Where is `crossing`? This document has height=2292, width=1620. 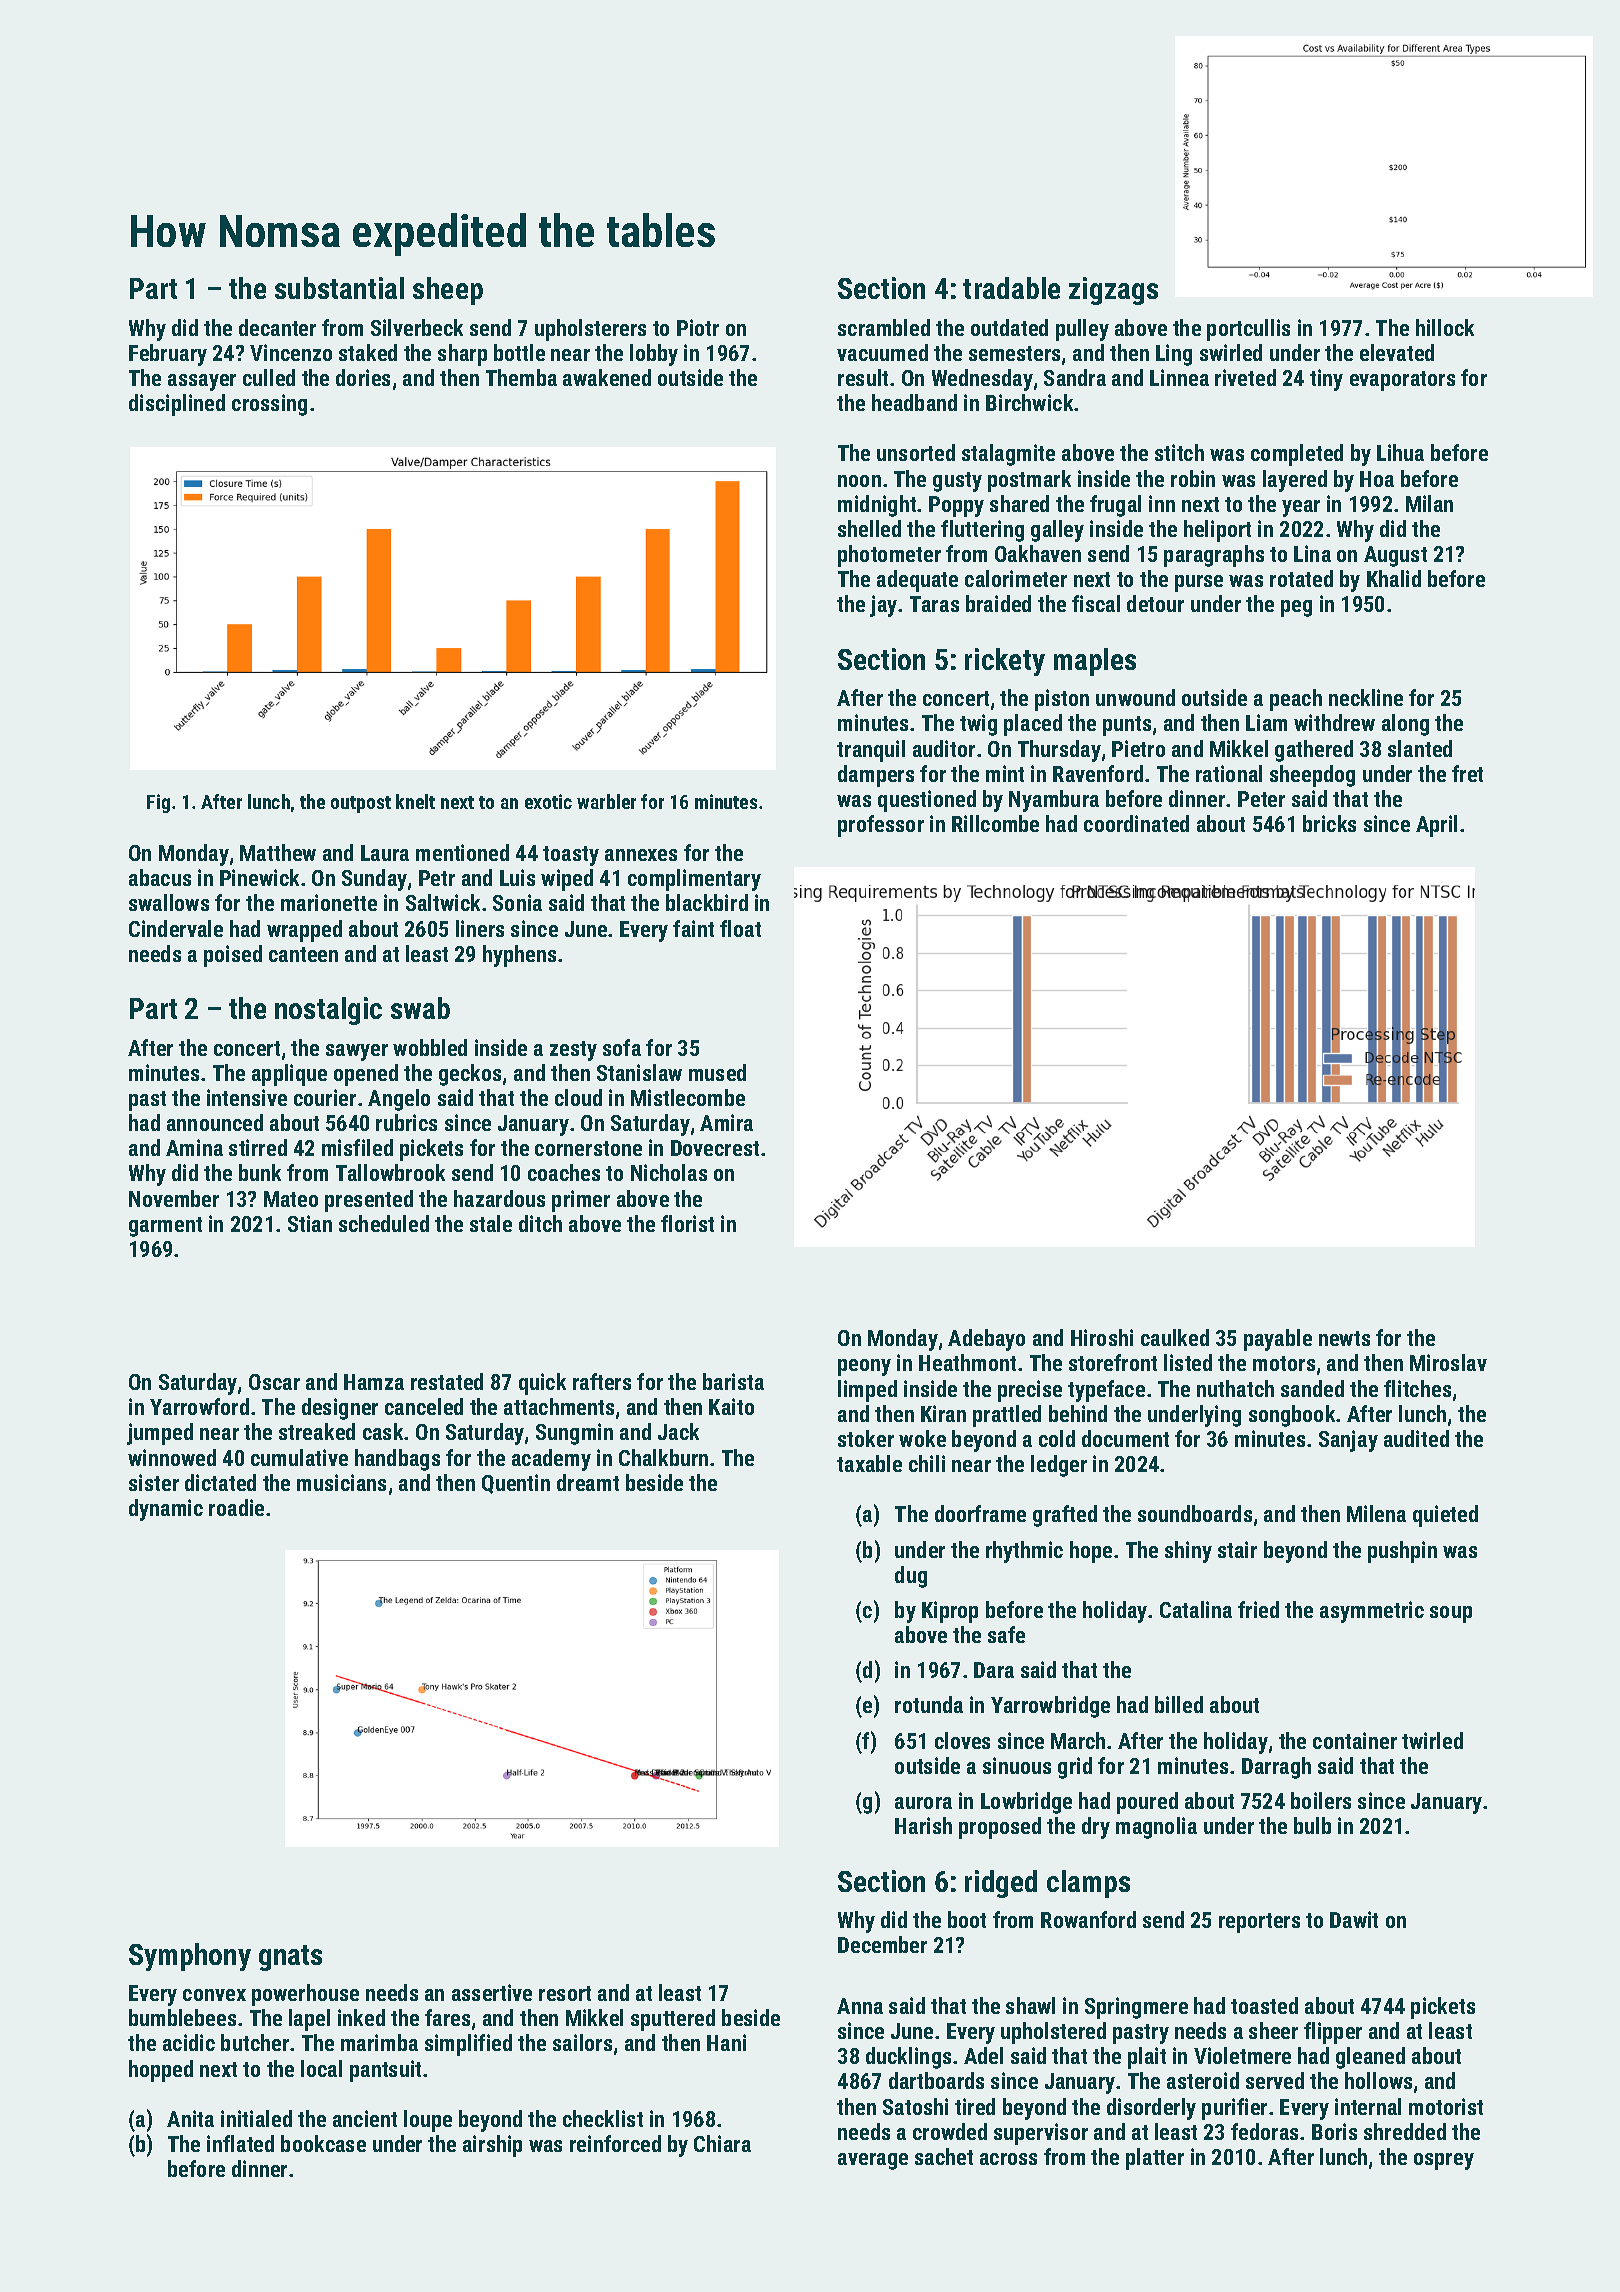
crossing is located at coordinates (269, 405).
